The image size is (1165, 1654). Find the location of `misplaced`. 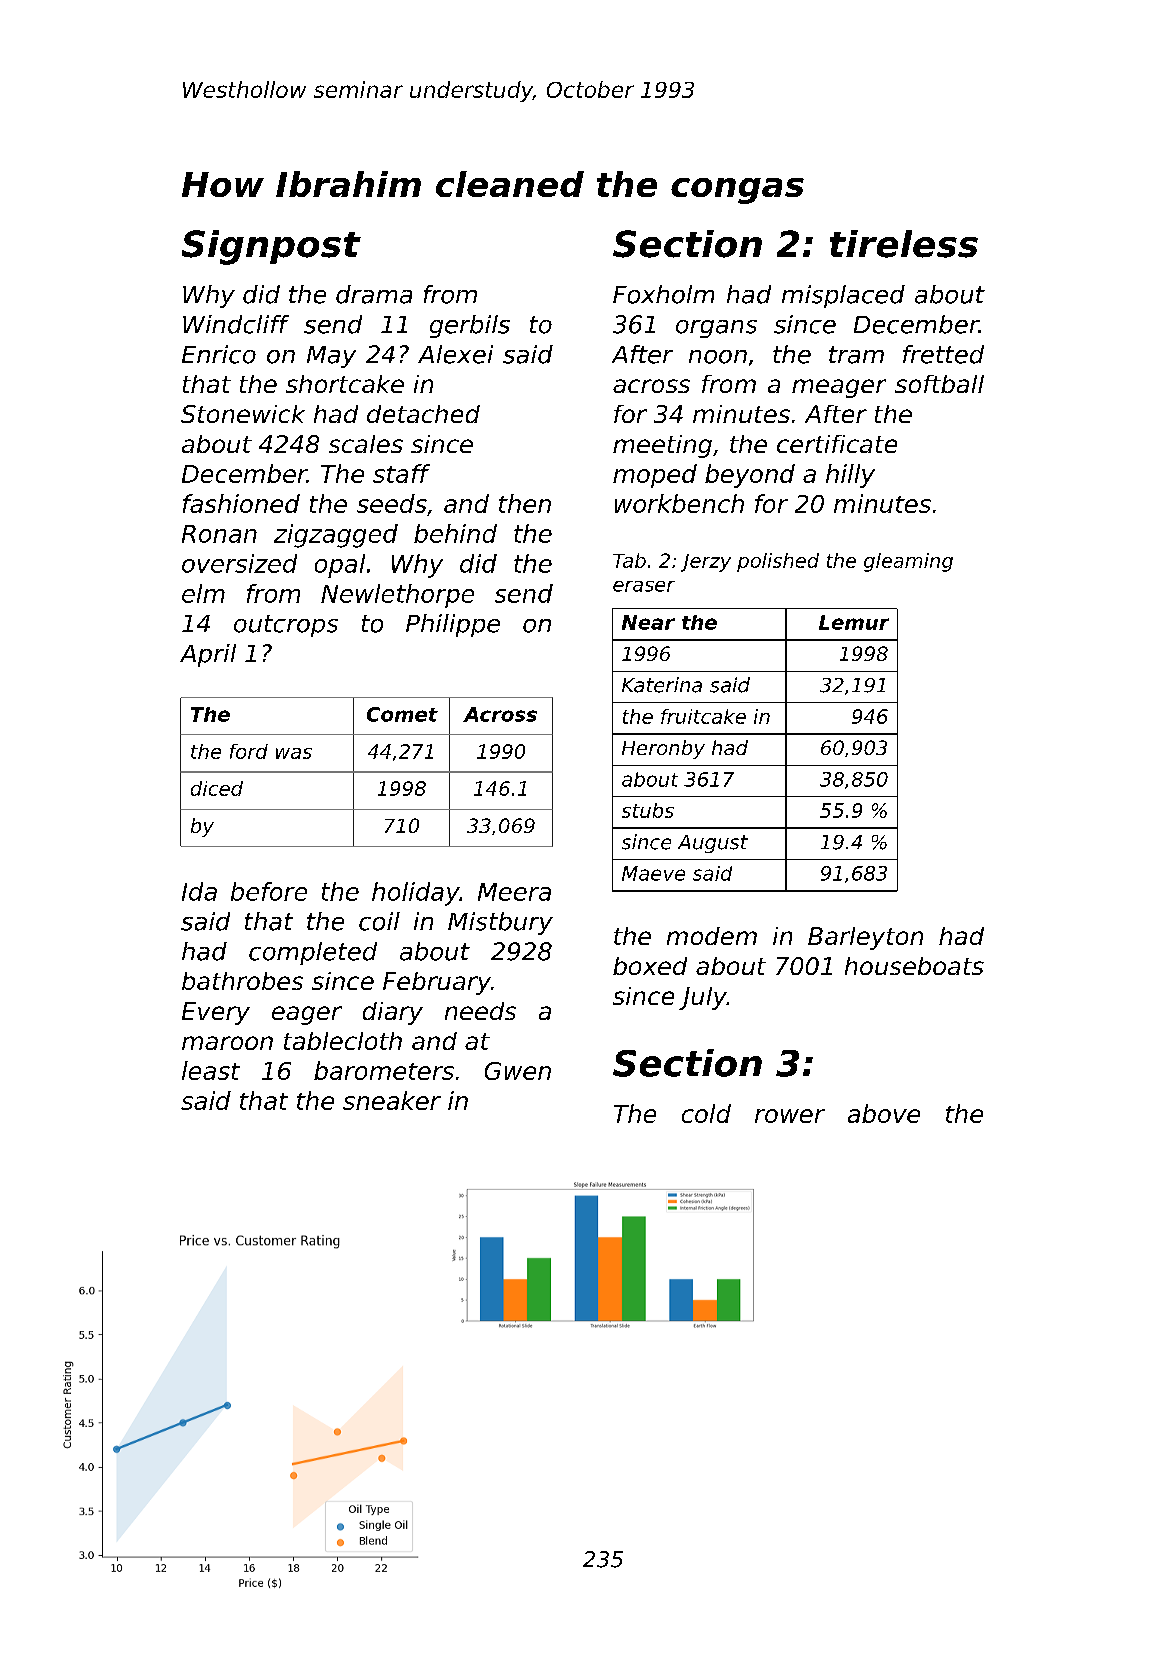

misplaced is located at coordinates (843, 296).
